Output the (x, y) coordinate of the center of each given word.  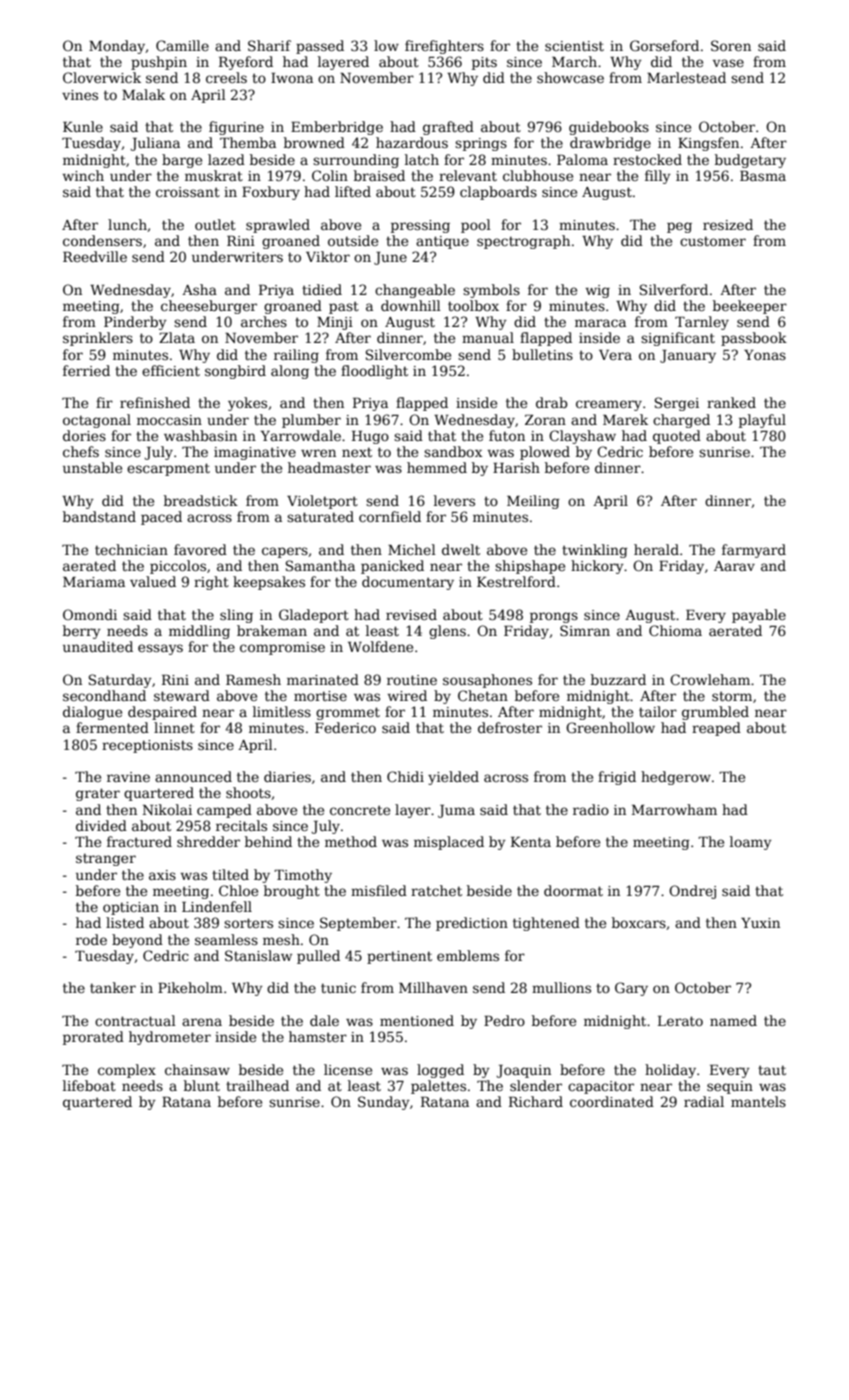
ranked (731, 402)
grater (98, 794)
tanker (113, 987)
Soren (731, 45)
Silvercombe (408, 354)
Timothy (303, 876)
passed (320, 47)
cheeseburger (209, 307)
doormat (573, 890)
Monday (117, 47)
